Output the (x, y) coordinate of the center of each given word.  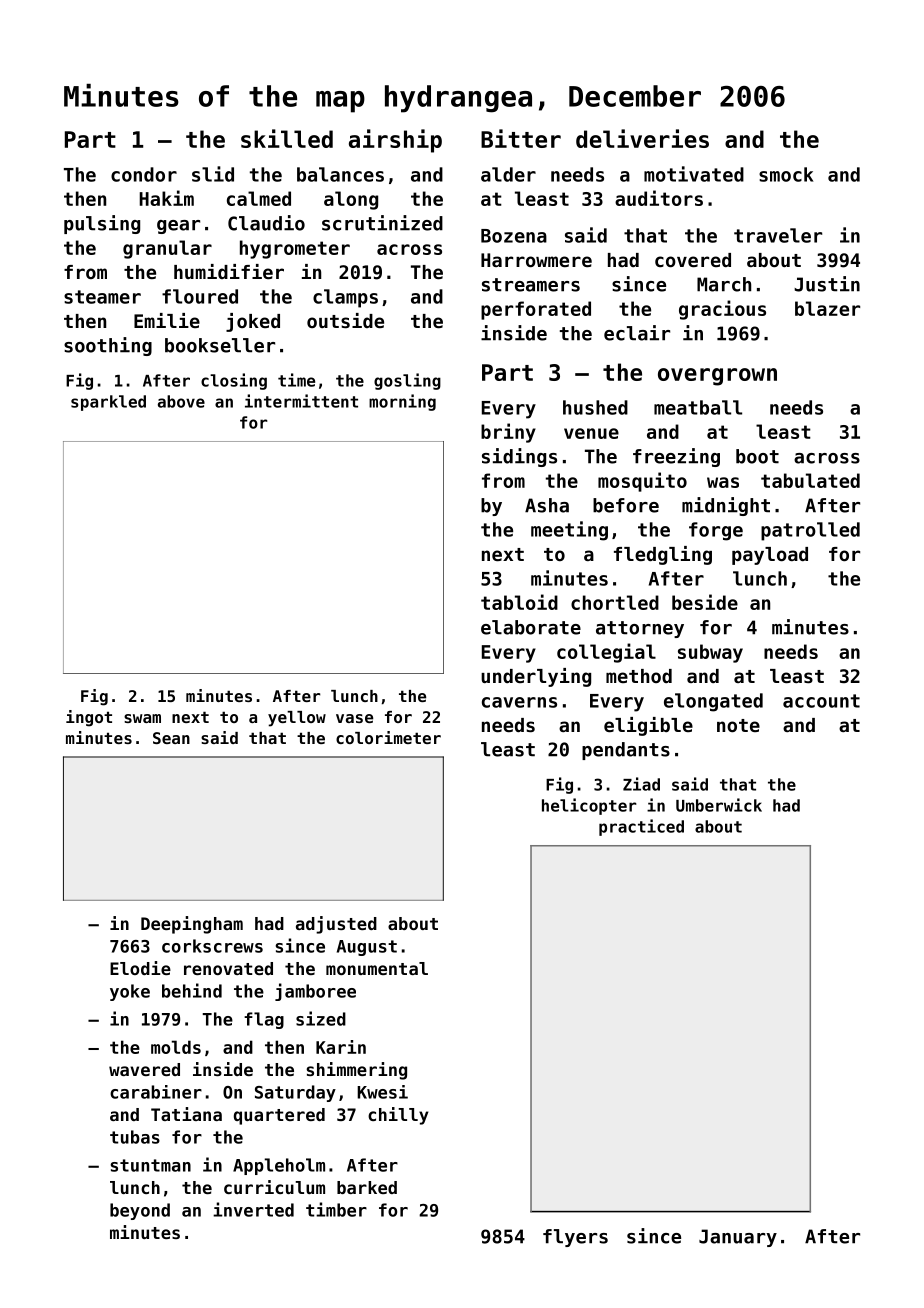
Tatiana (186, 1114)
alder (508, 174)
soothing (108, 346)
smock (786, 174)
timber (336, 1209)
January (738, 1238)
